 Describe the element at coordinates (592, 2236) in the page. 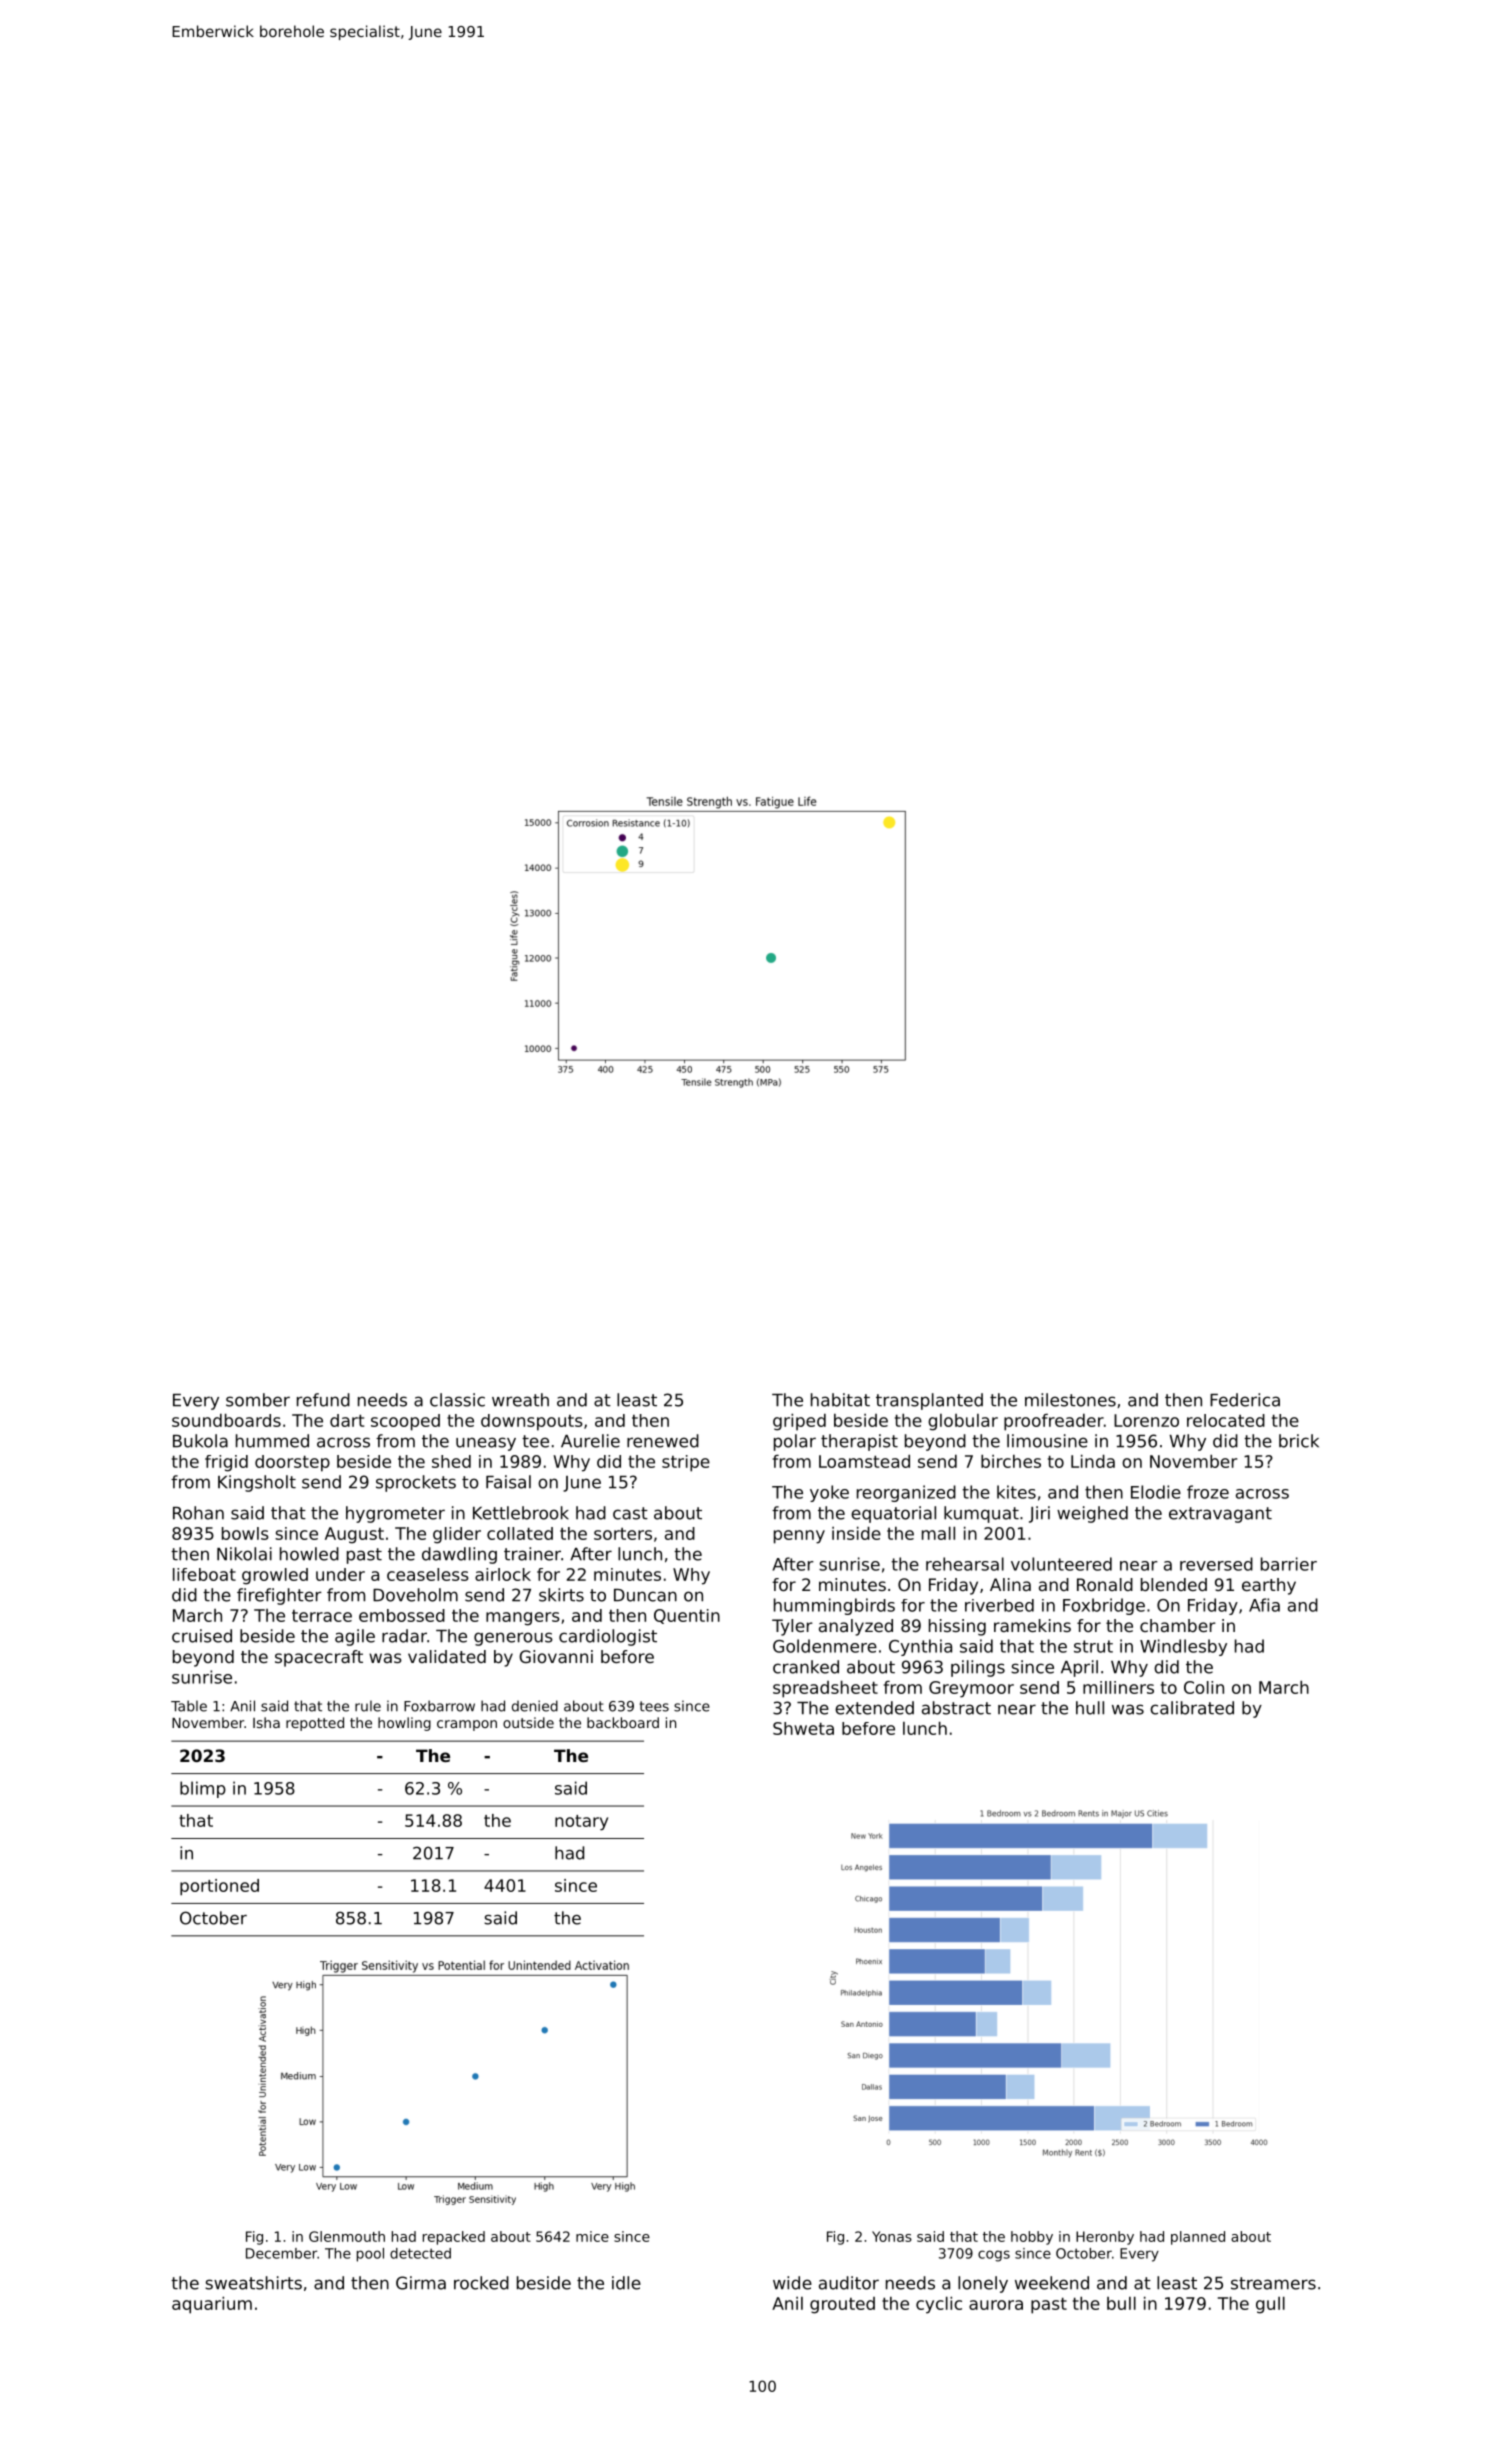

I see `mice` at that location.
